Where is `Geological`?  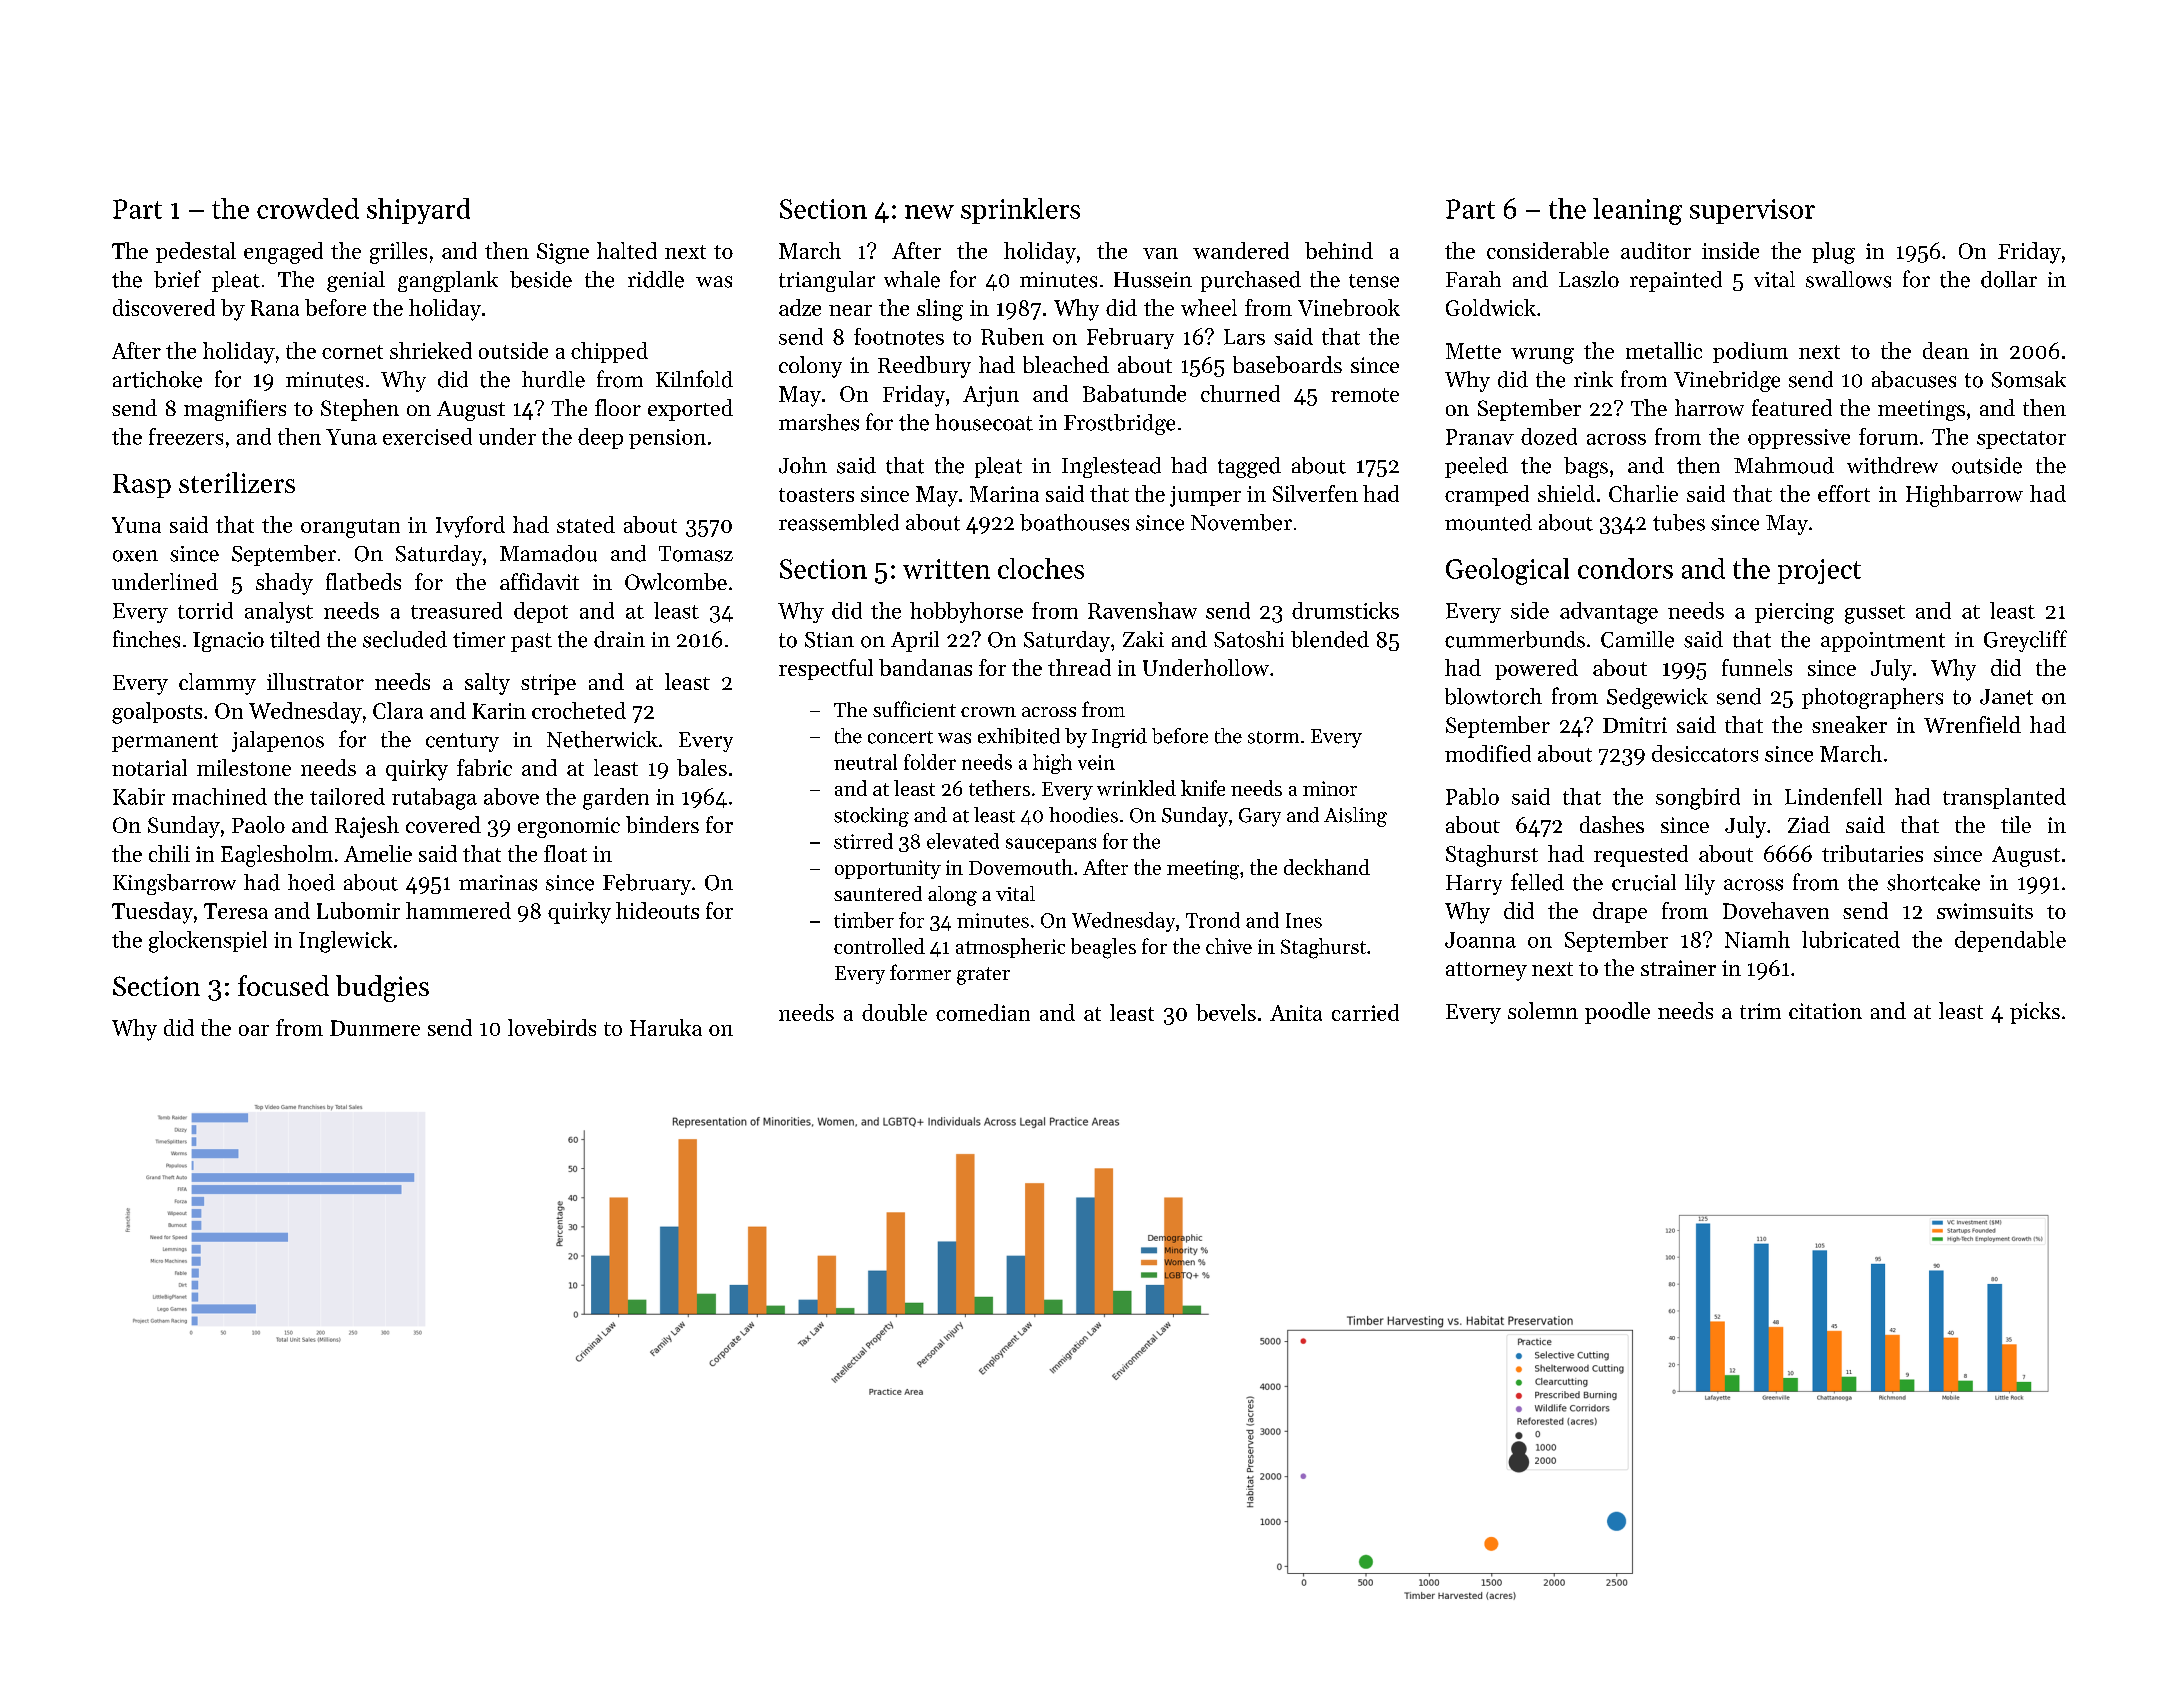 Geological is located at coordinates (1507, 571).
